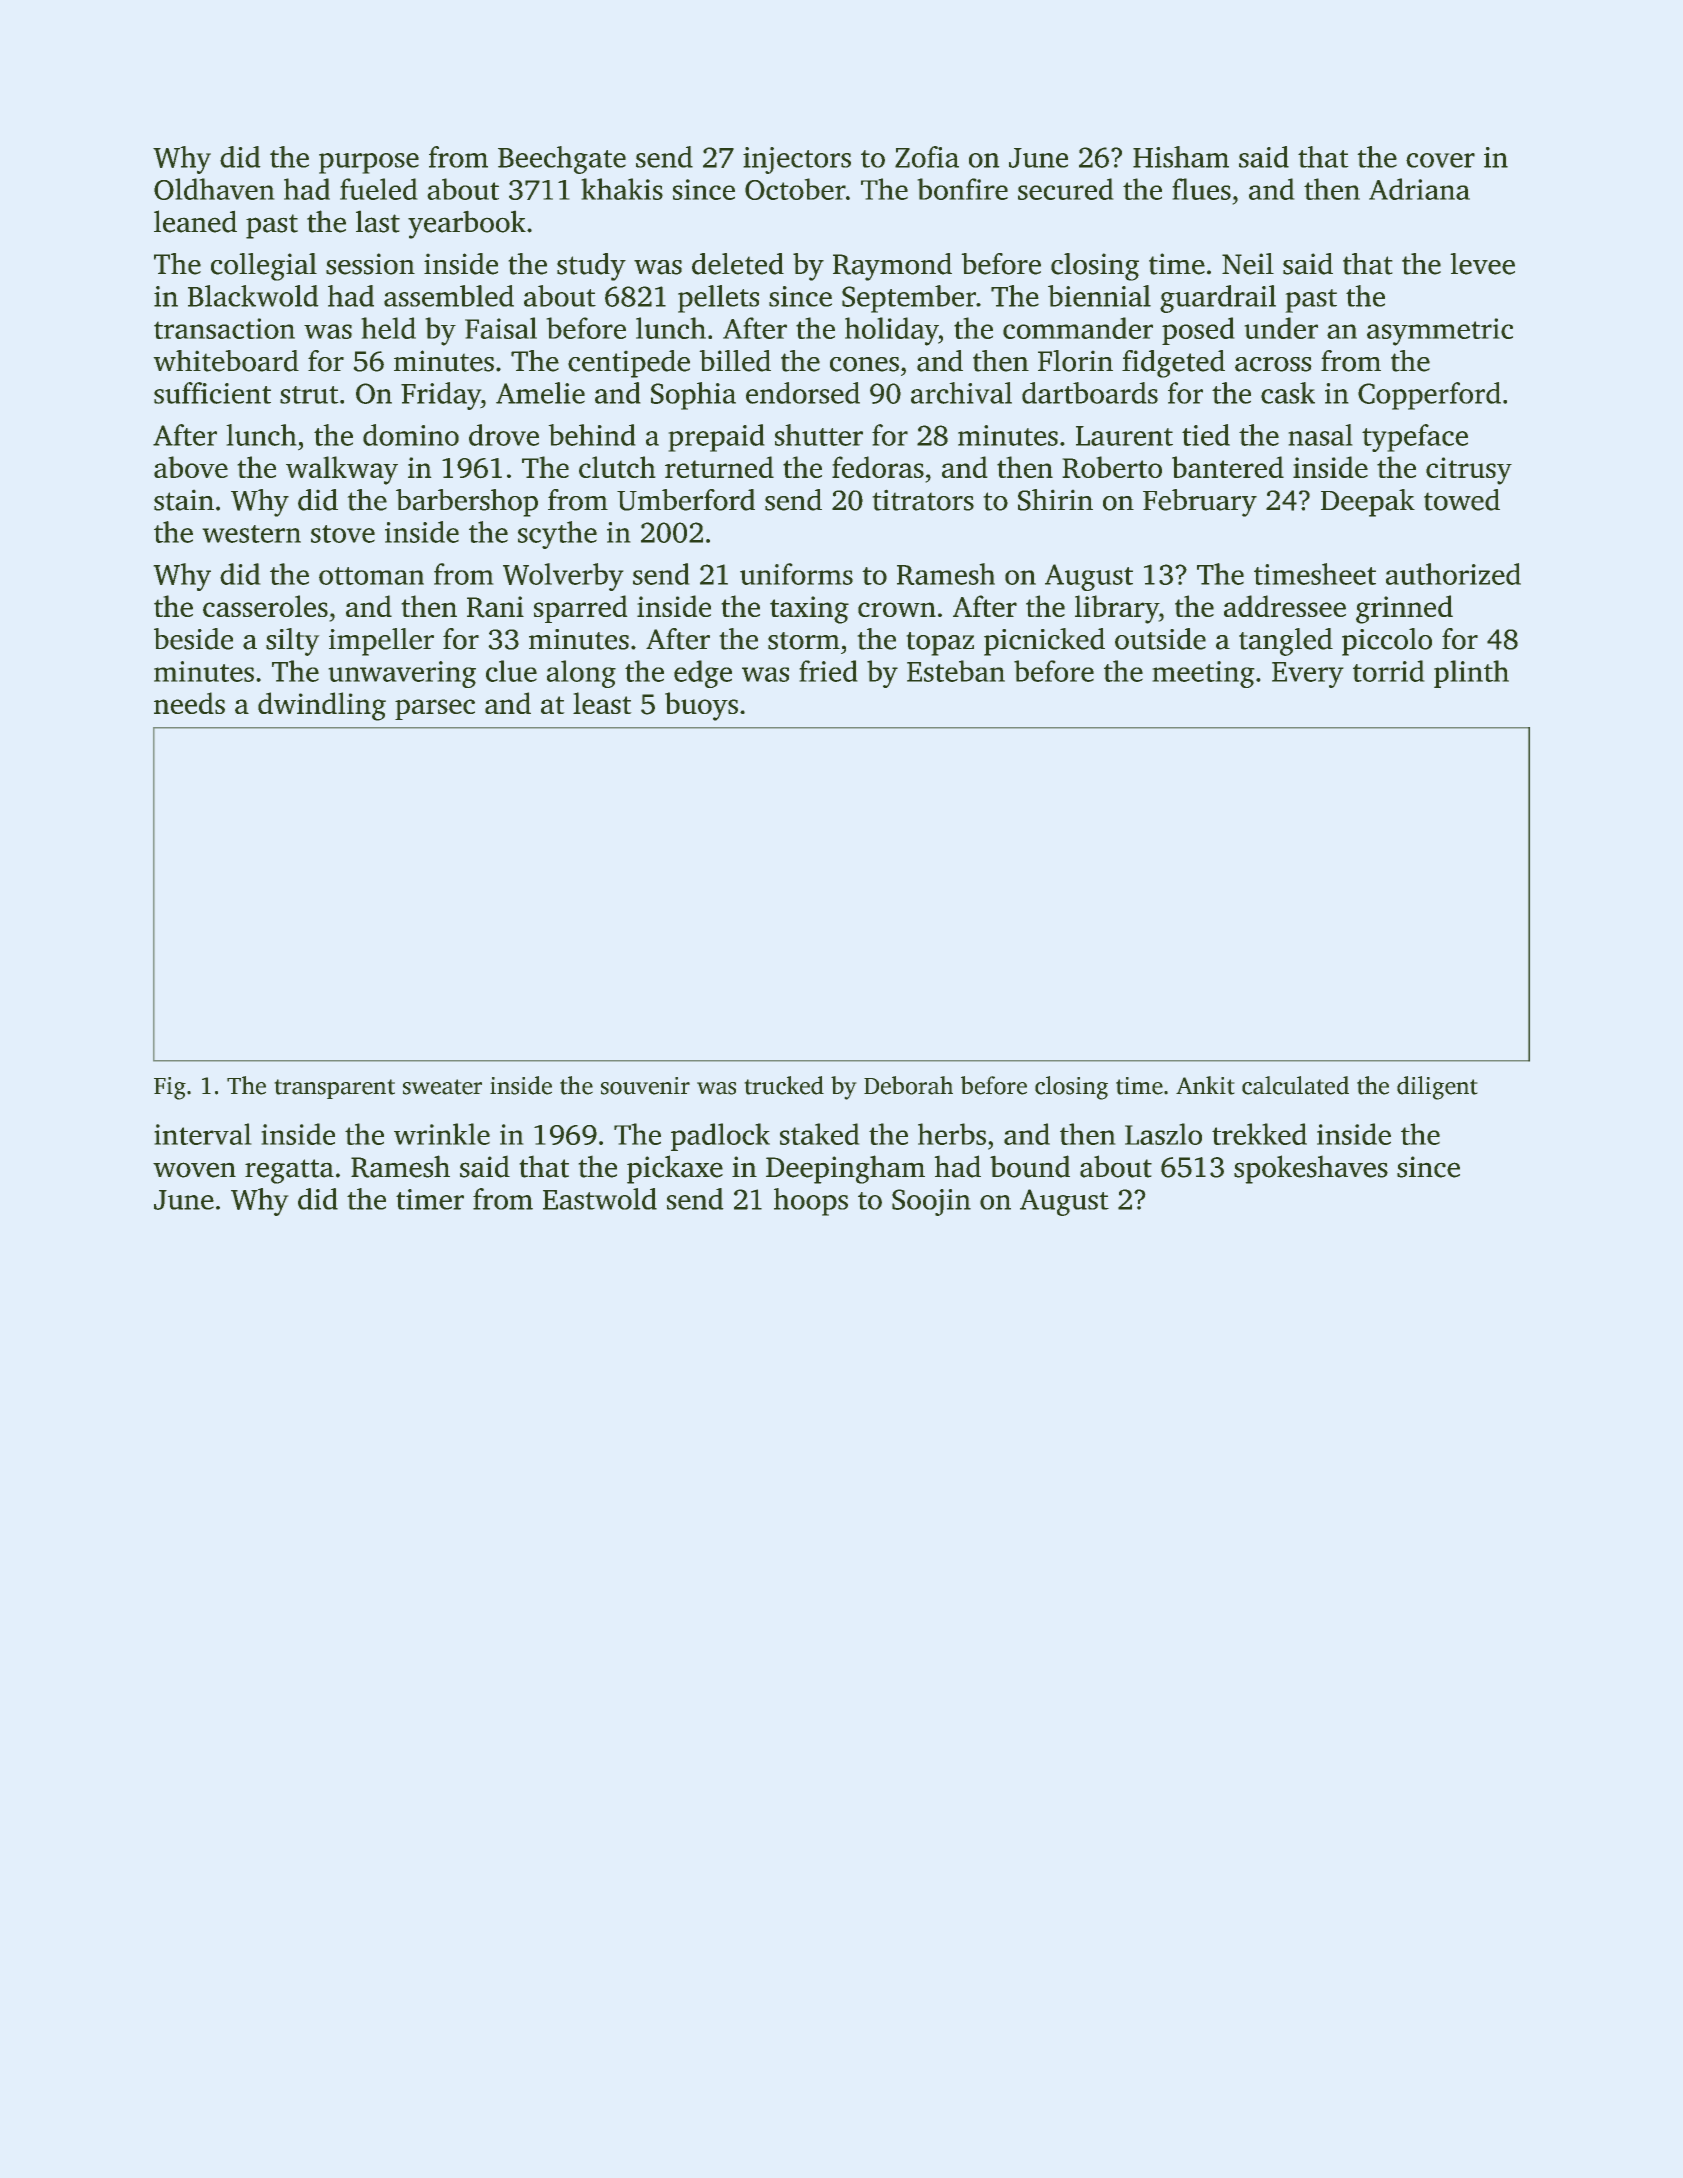  Describe the element at coordinates (1163, 1134) in the screenshot. I see `Laszlo` at that location.
